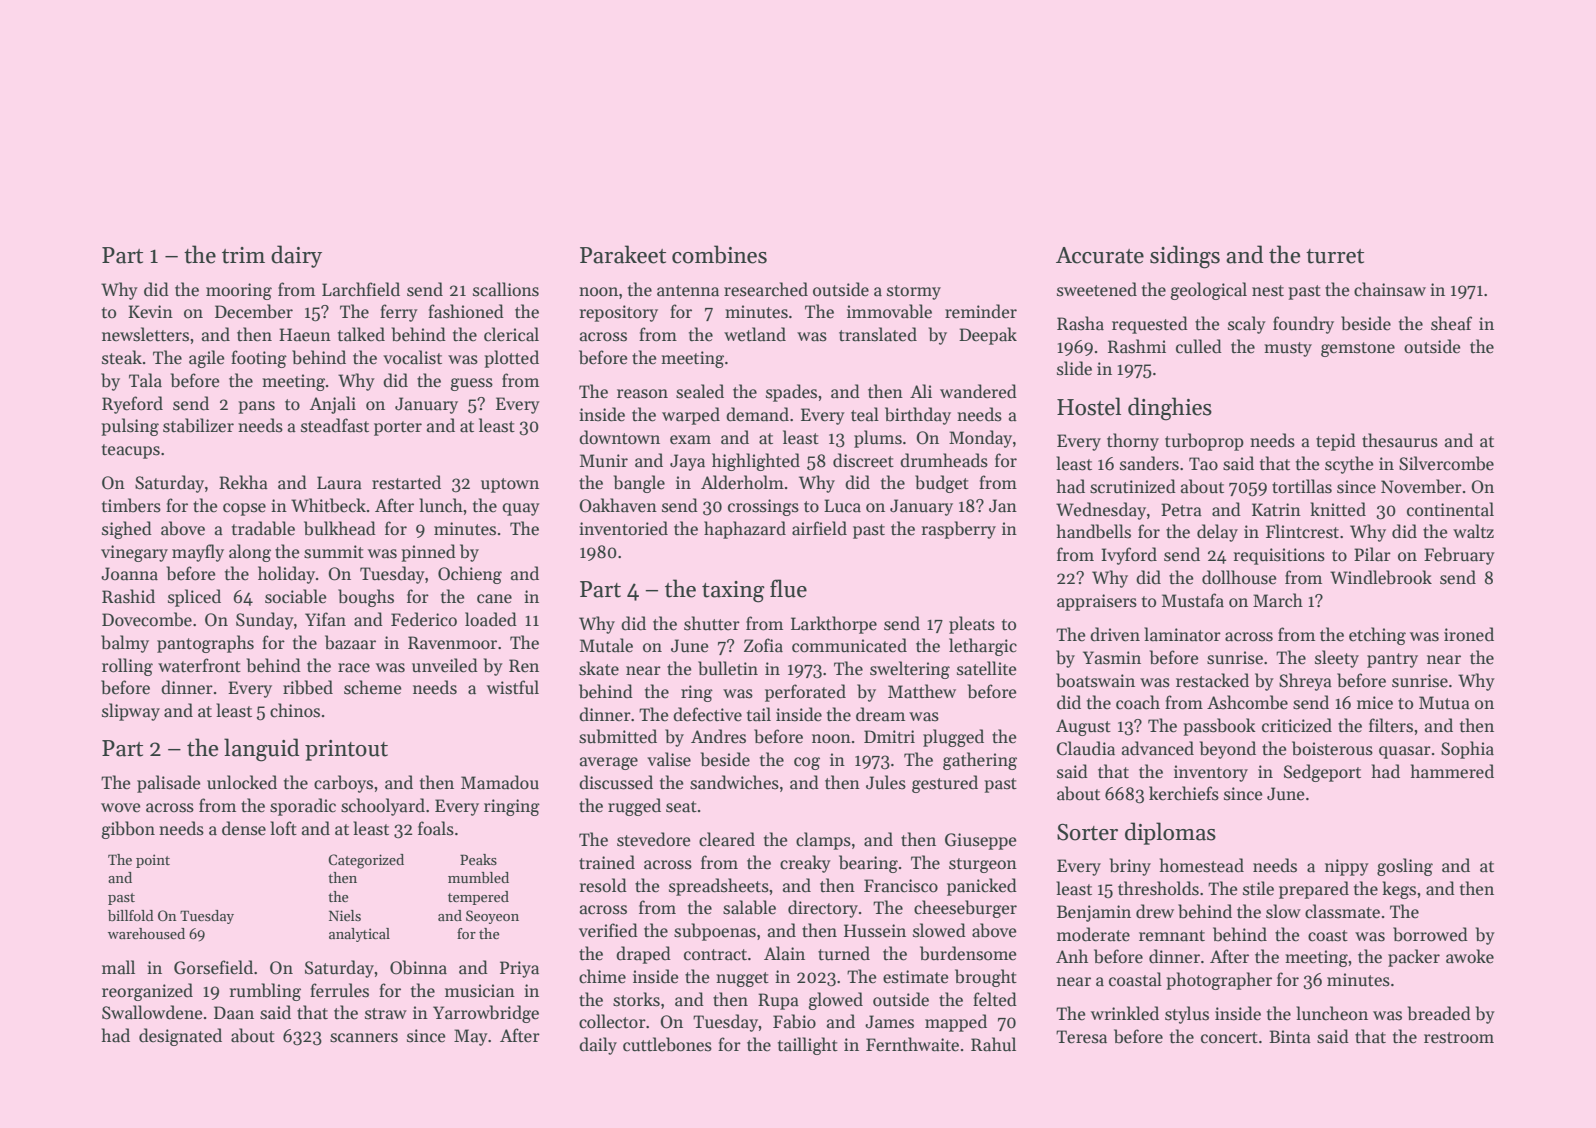  What do you see at coordinates (471, 384) in the document?
I see `guess` at bounding box center [471, 384].
